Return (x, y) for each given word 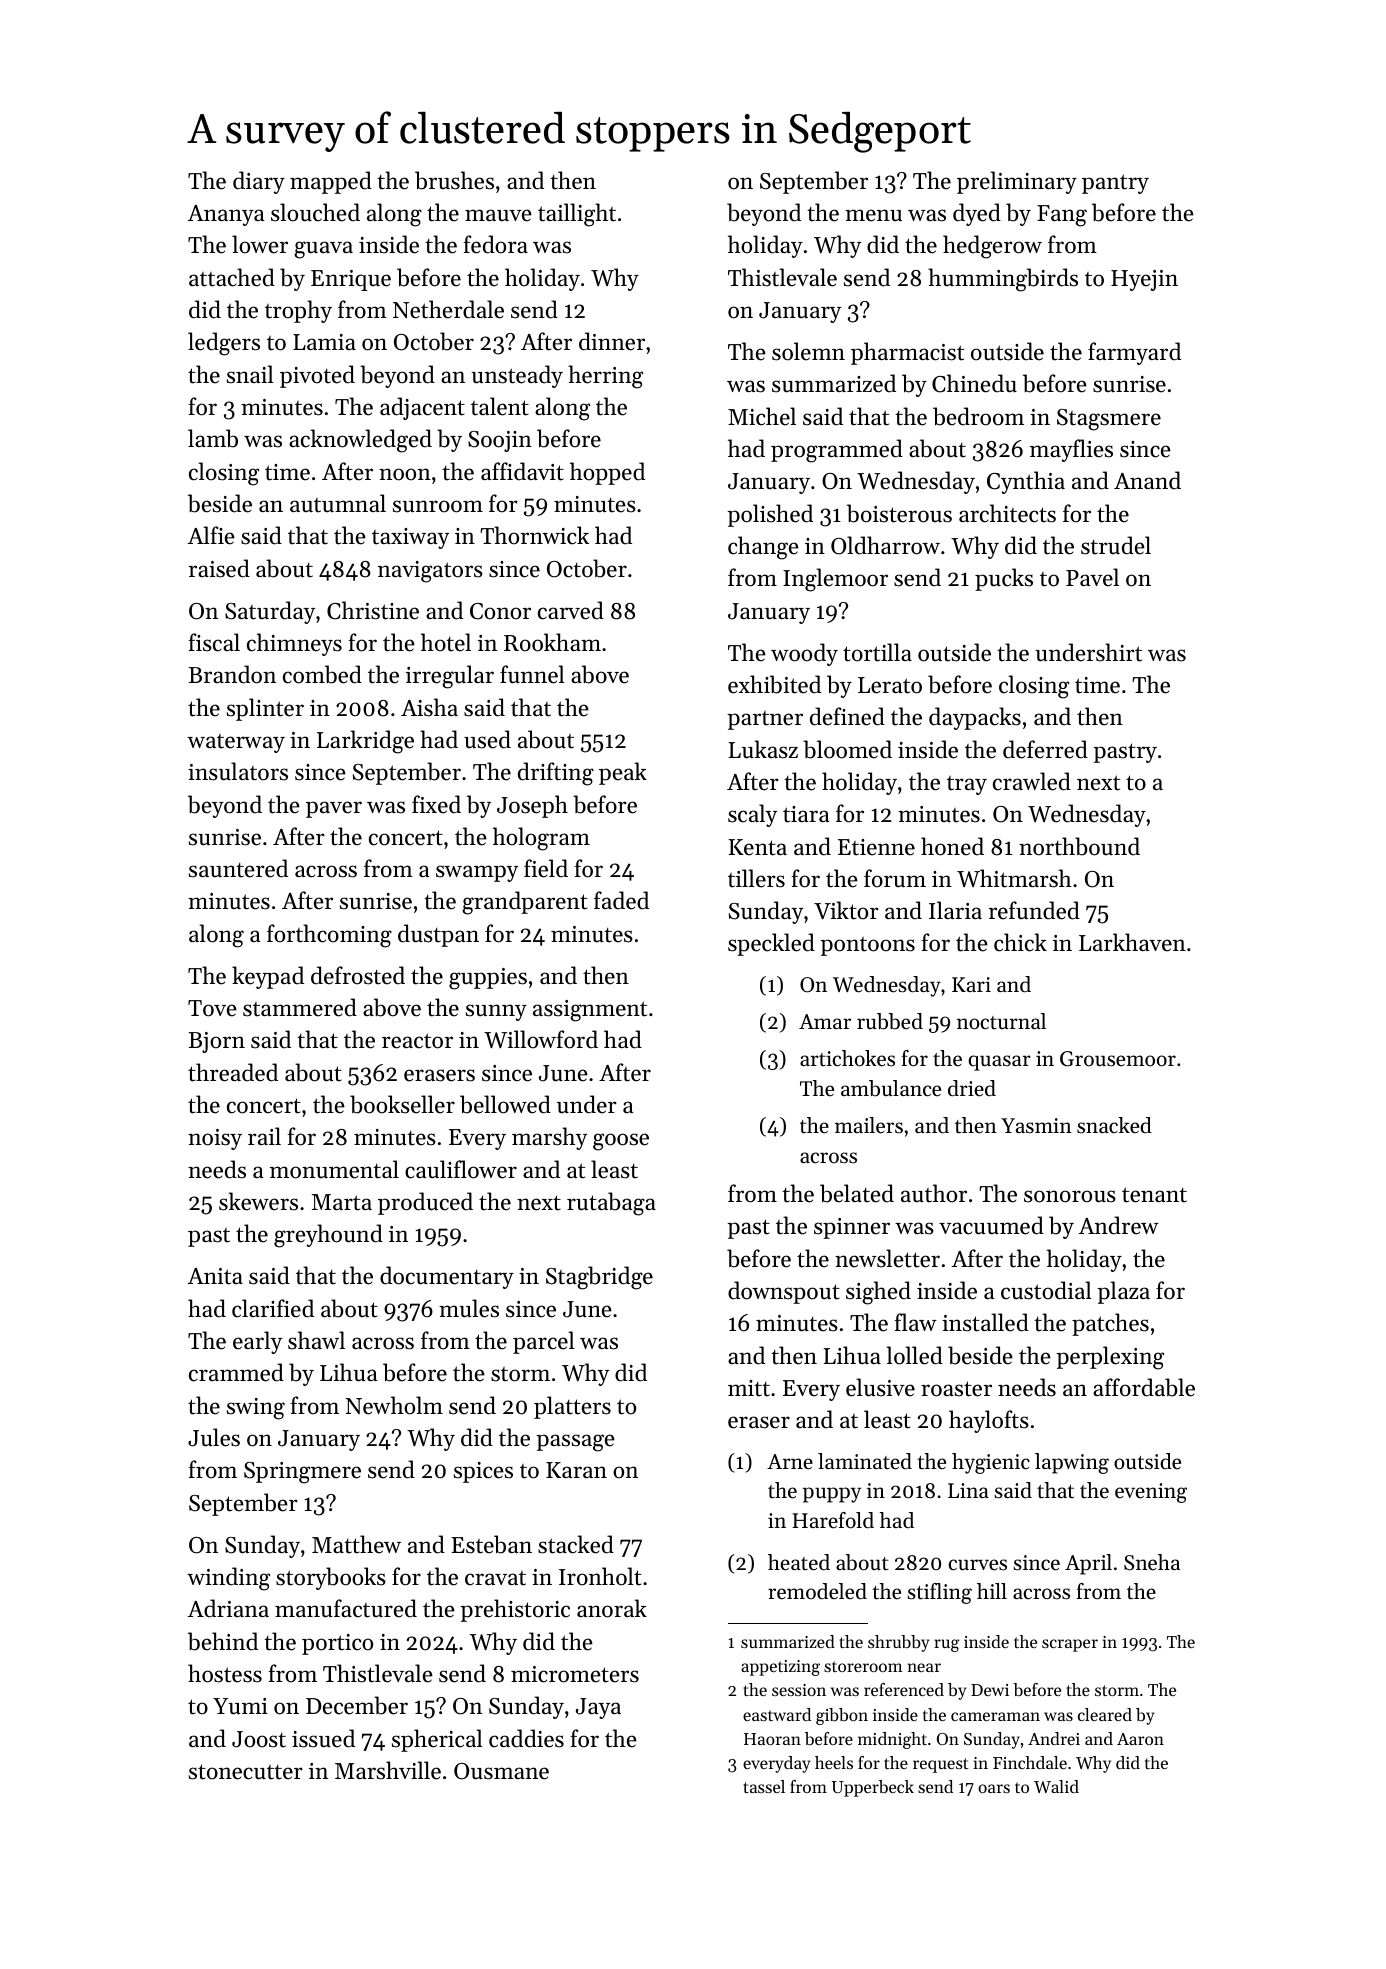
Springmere (302, 1473)
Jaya (598, 1708)
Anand (1147, 480)
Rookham (552, 642)
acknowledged (360, 441)
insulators (238, 771)
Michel (762, 416)
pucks (1004, 579)
